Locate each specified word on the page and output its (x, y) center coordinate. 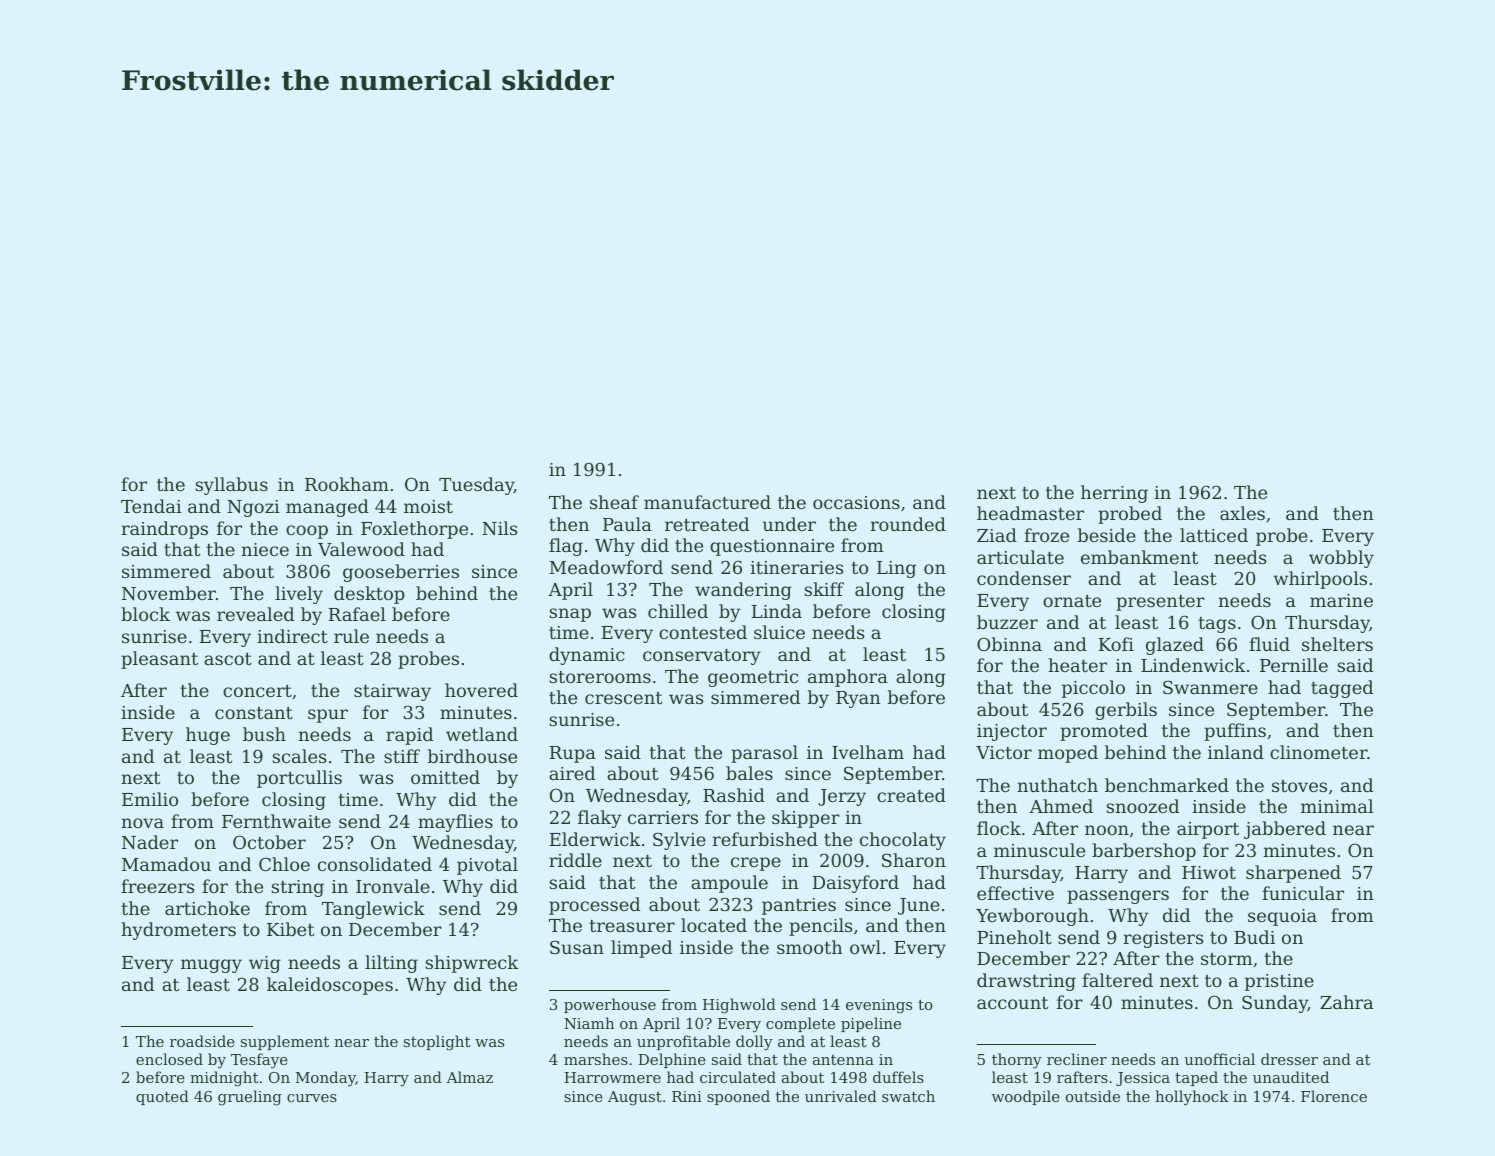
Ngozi (253, 508)
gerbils (1126, 711)
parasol (764, 754)
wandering (743, 591)
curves (312, 1098)
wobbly (1341, 559)
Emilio (150, 799)
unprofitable (683, 1042)
